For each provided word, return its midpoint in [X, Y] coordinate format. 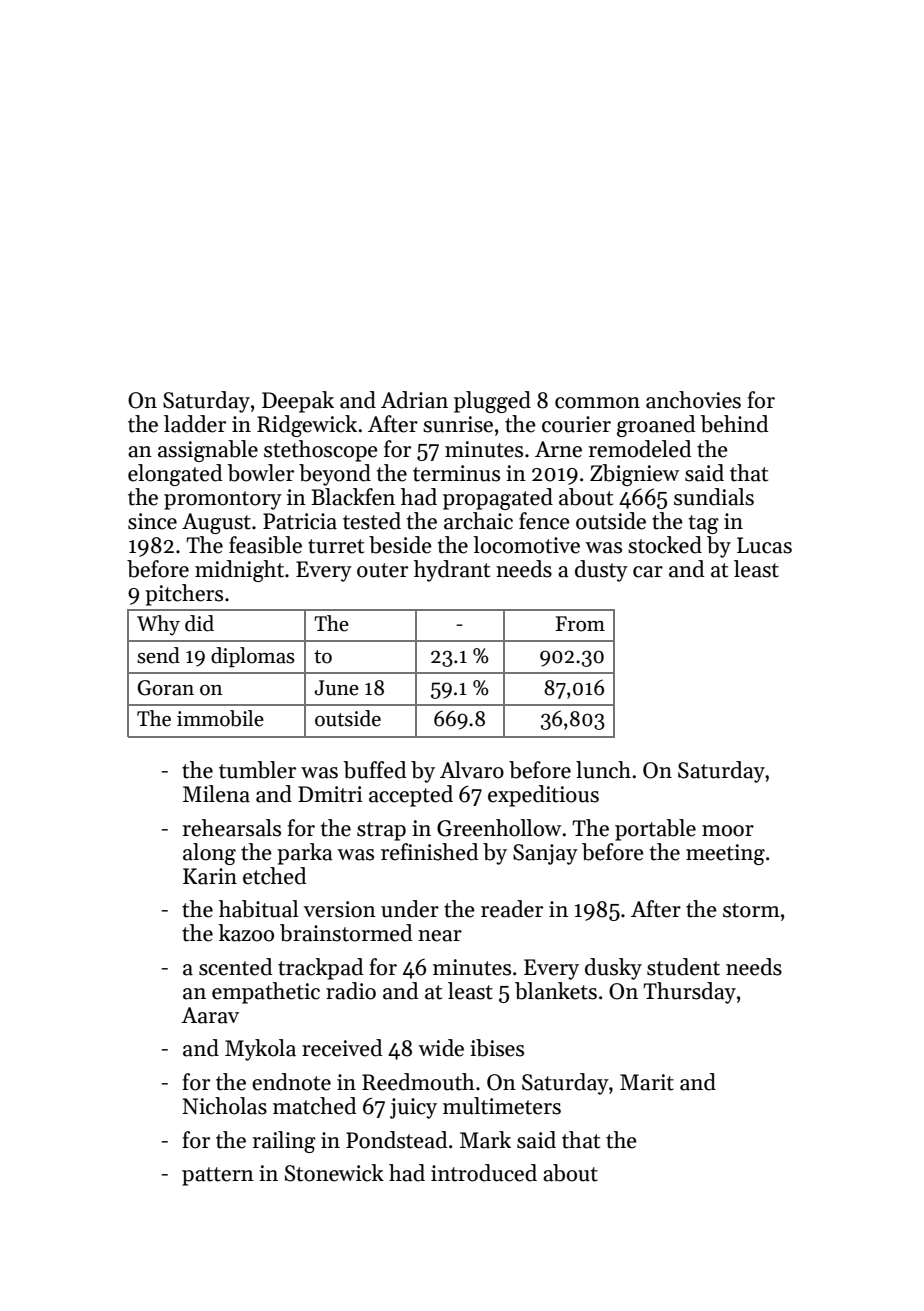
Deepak [298, 402]
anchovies [693, 400]
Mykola [260, 1050]
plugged [492, 402]
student [683, 967]
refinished [429, 852]
